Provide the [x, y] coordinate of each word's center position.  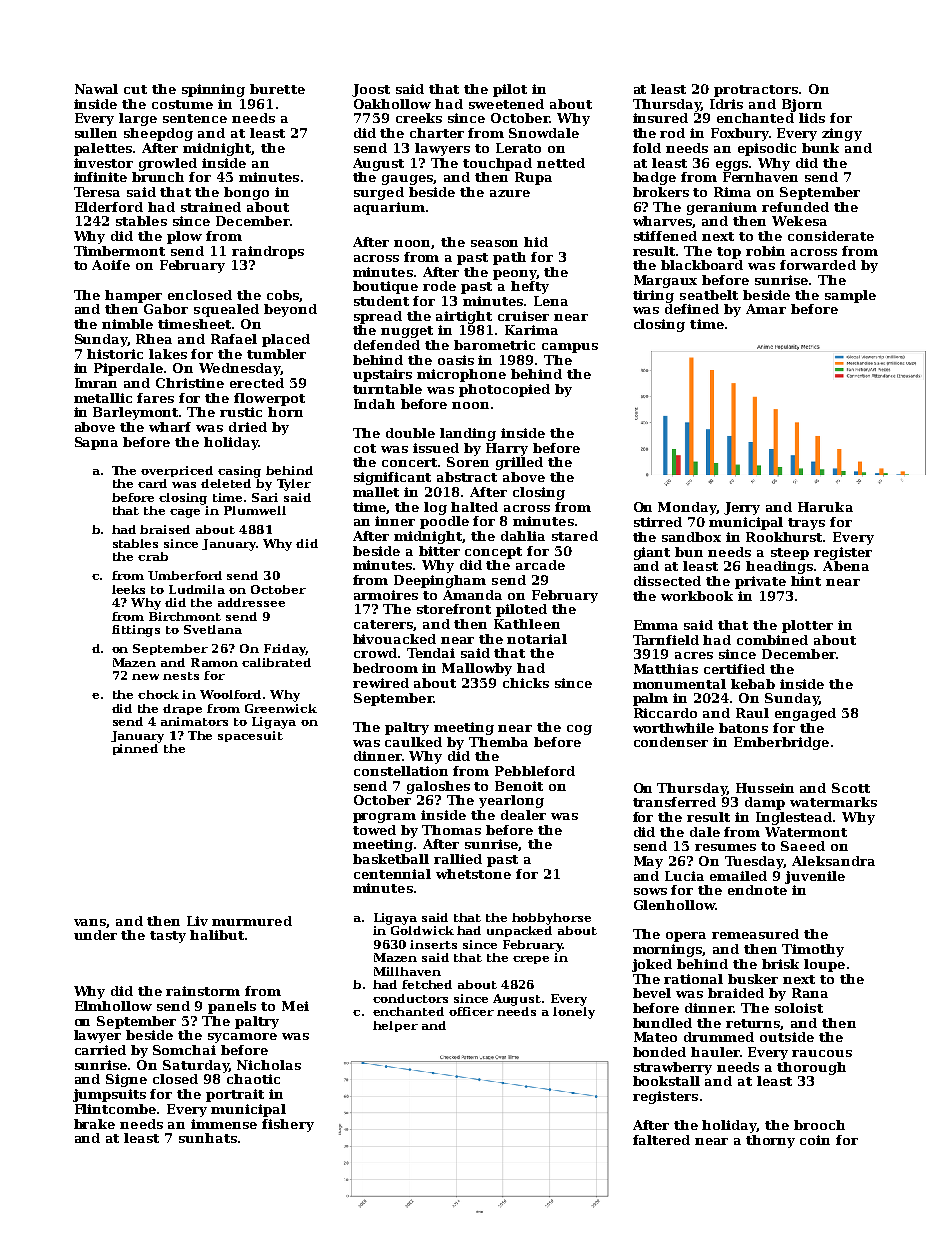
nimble [127, 324]
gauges [408, 180]
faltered [661, 1140]
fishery [288, 1125]
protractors [756, 91]
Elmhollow [113, 1006]
